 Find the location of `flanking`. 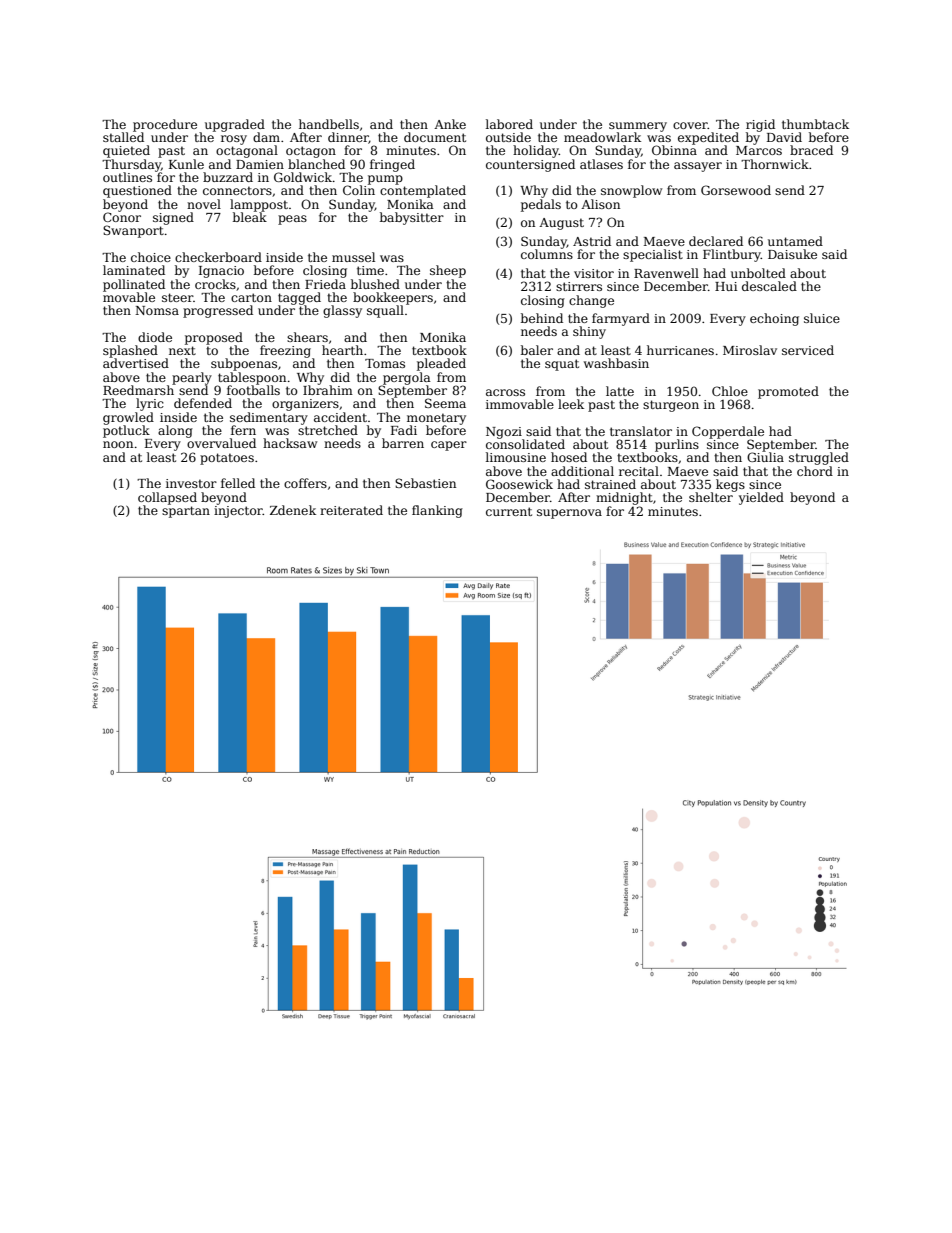

flanking is located at coordinates (437, 511).
